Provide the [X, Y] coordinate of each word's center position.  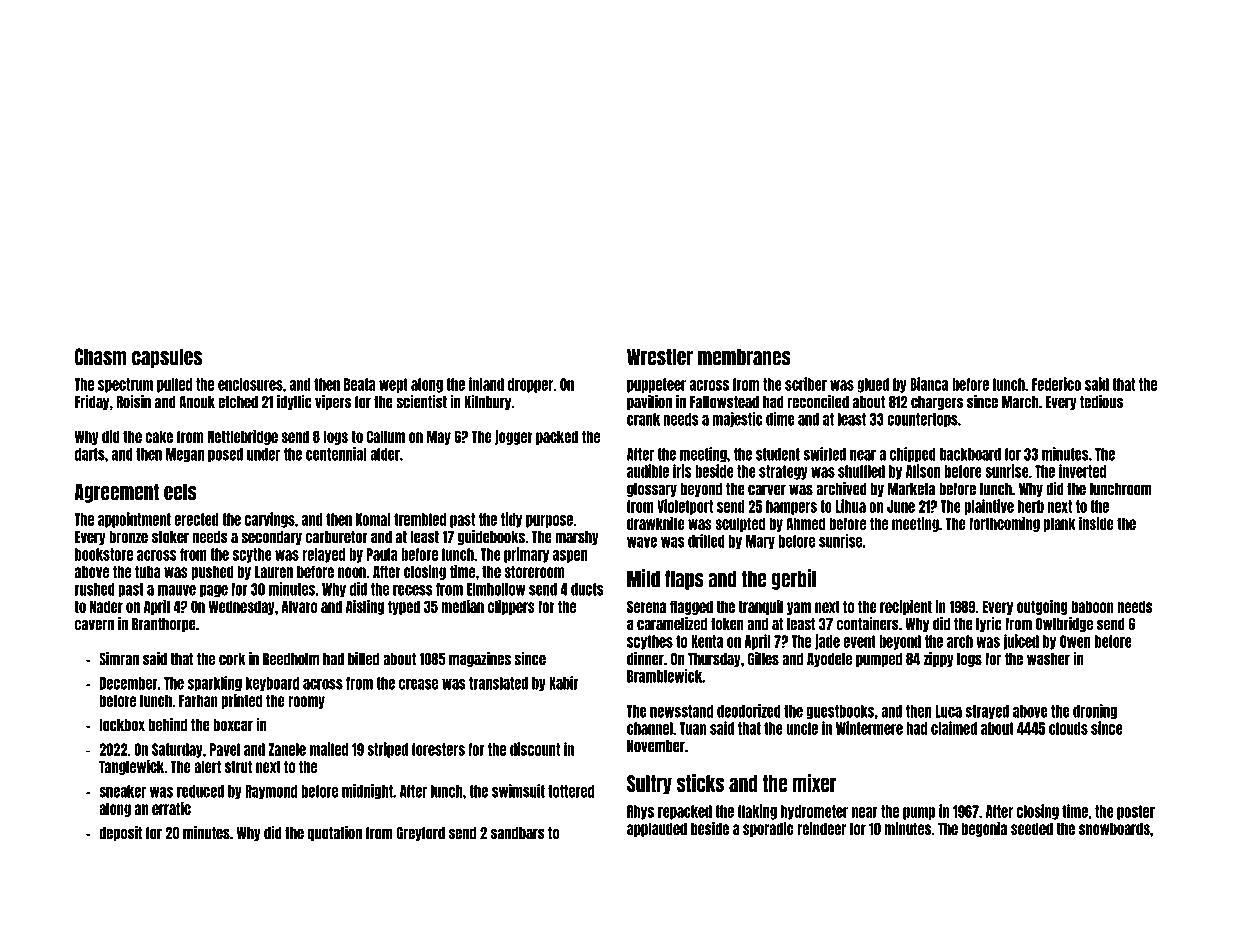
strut [238, 766]
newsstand [681, 711]
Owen [1075, 641]
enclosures [250, 384]
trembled [420, 519]
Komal [373, 519]
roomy [306, 702]
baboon [1092, 606]
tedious [1101, 402]
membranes [744, 357]
